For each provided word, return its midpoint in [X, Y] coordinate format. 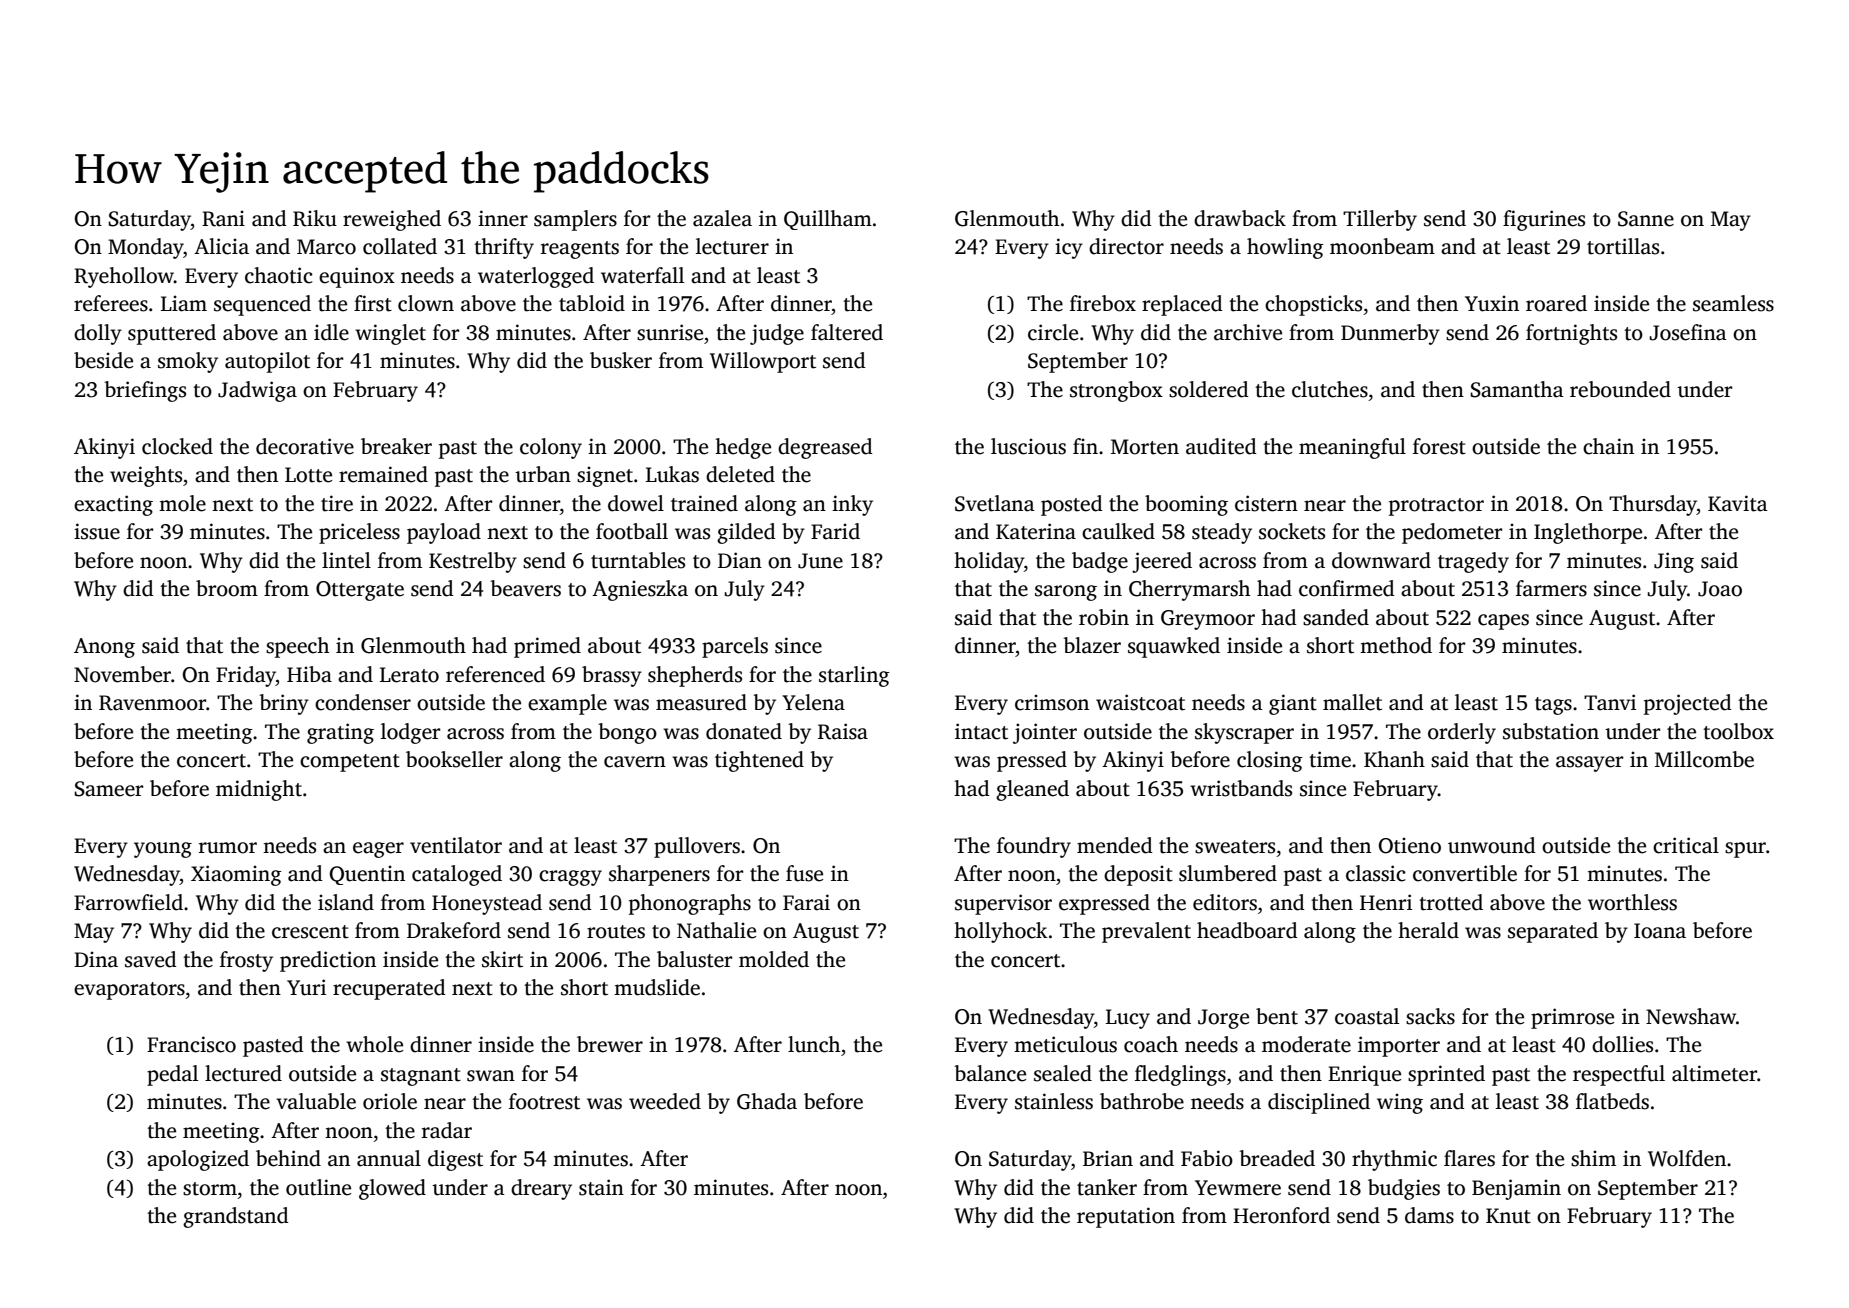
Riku [315, 218]
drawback [1240, 218]
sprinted [1446, 1075]
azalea [722, 218]
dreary [541, 1189]
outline [318, 1187]
